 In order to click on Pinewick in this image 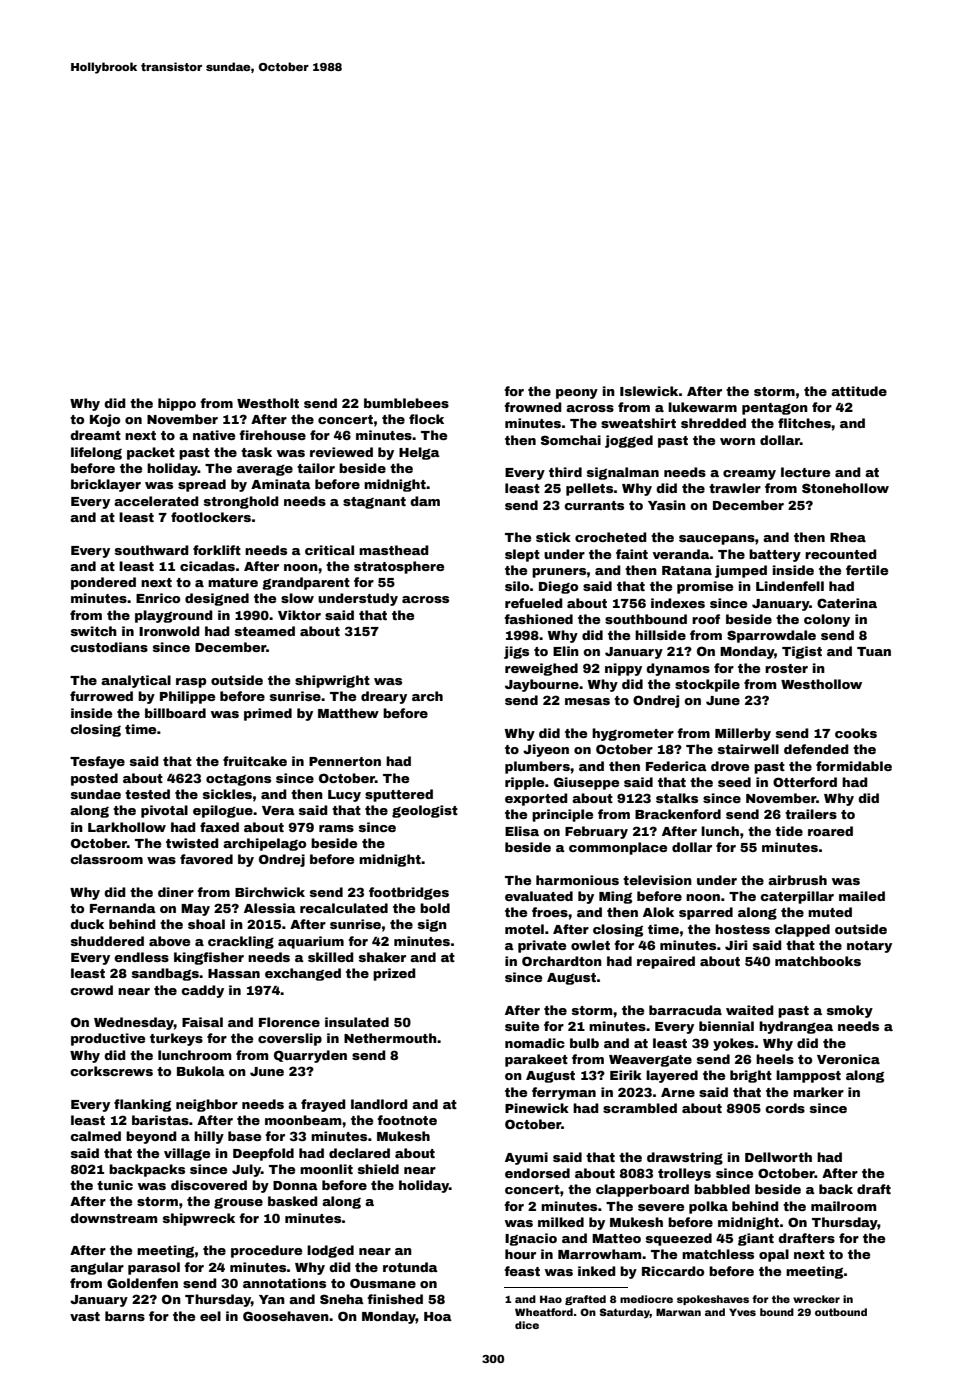, I will do `click(537, 1108)`.
